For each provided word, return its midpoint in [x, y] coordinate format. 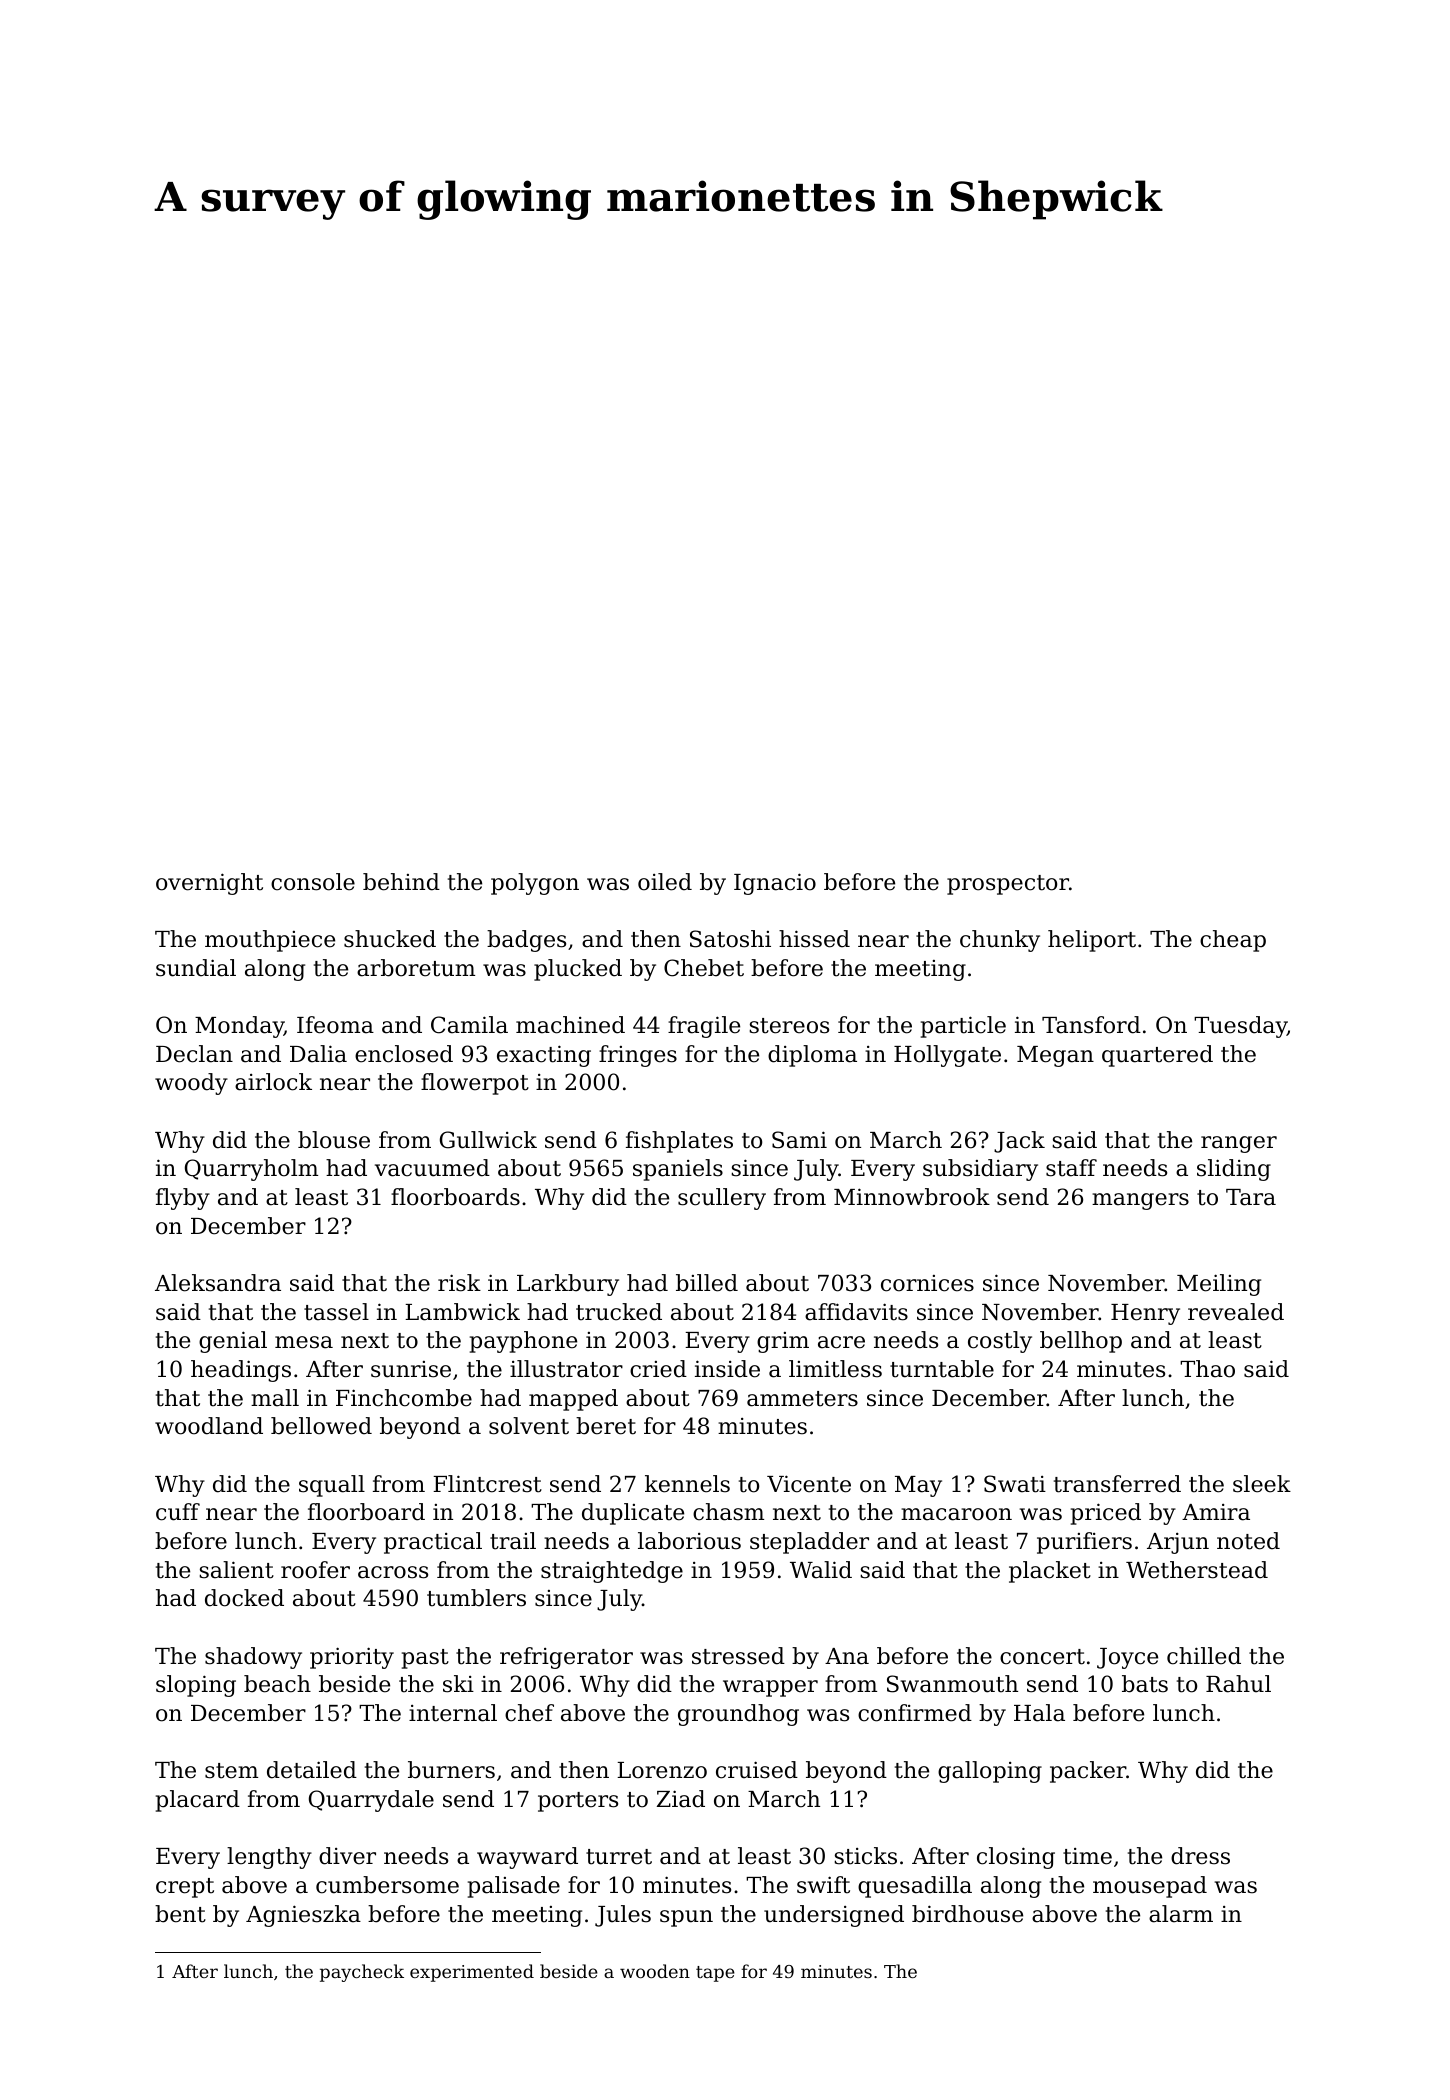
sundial [196, 968]
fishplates [679, 1142]
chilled [1204, 1656]
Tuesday [1240, 1027]
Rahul [1238, 1684]
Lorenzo [662, 1770]
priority [352, 1658]
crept [185, 1888]
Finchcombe [404, 1398]
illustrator [566, 1369]
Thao [1207, 1369]
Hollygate [947, 1056]
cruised [757, 1770]
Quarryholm [251, 1170]
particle [963, 1027]
